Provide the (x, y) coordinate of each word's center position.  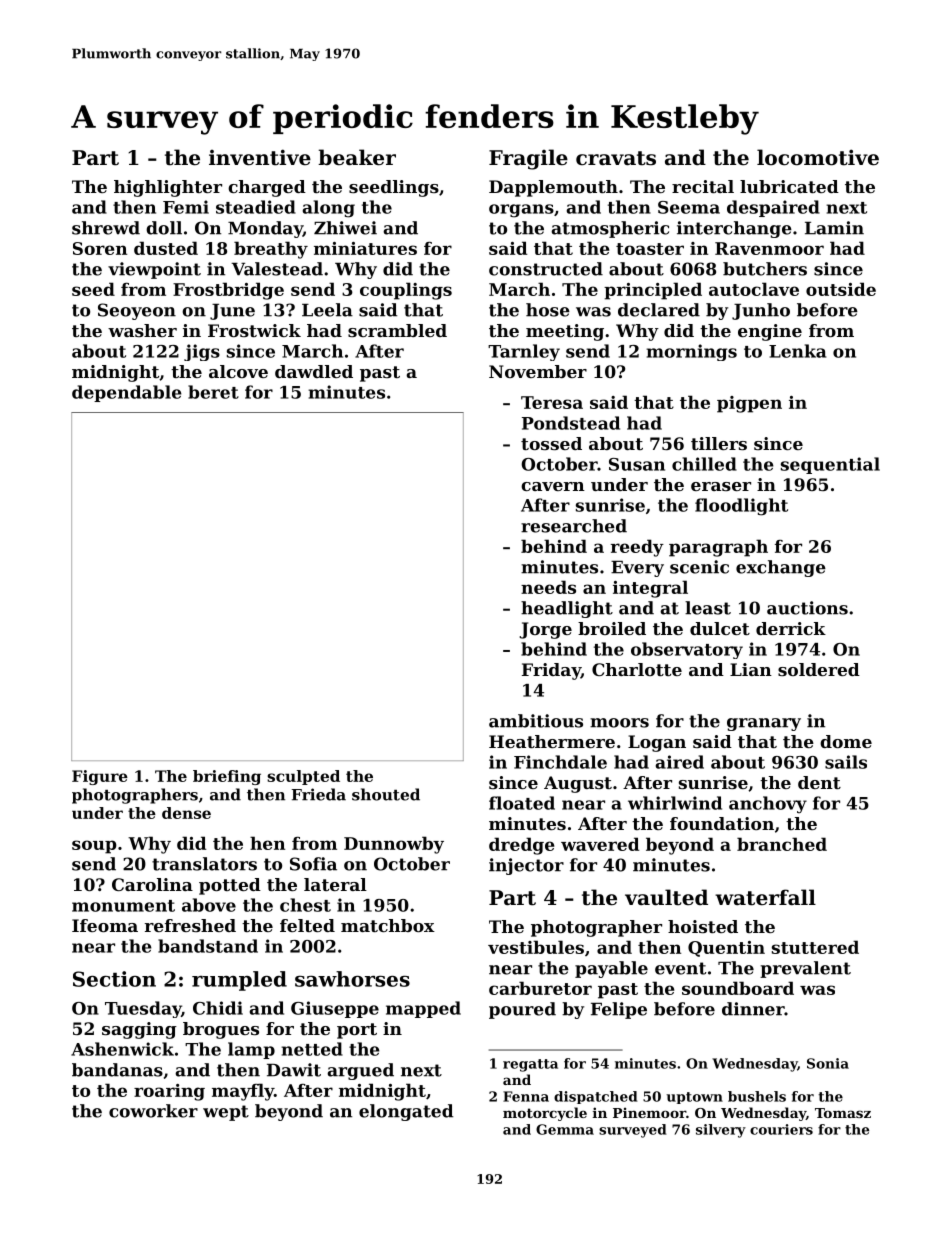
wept (226, 1113)
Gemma (565, 1129)
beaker (357, 157)
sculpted (303, 777)
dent (819, 782)
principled (653, 291)
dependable (127, 393)
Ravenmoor (769, 248)
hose (548, 310)
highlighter (168, 188)
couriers (781, 1129)
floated (522, 803)
